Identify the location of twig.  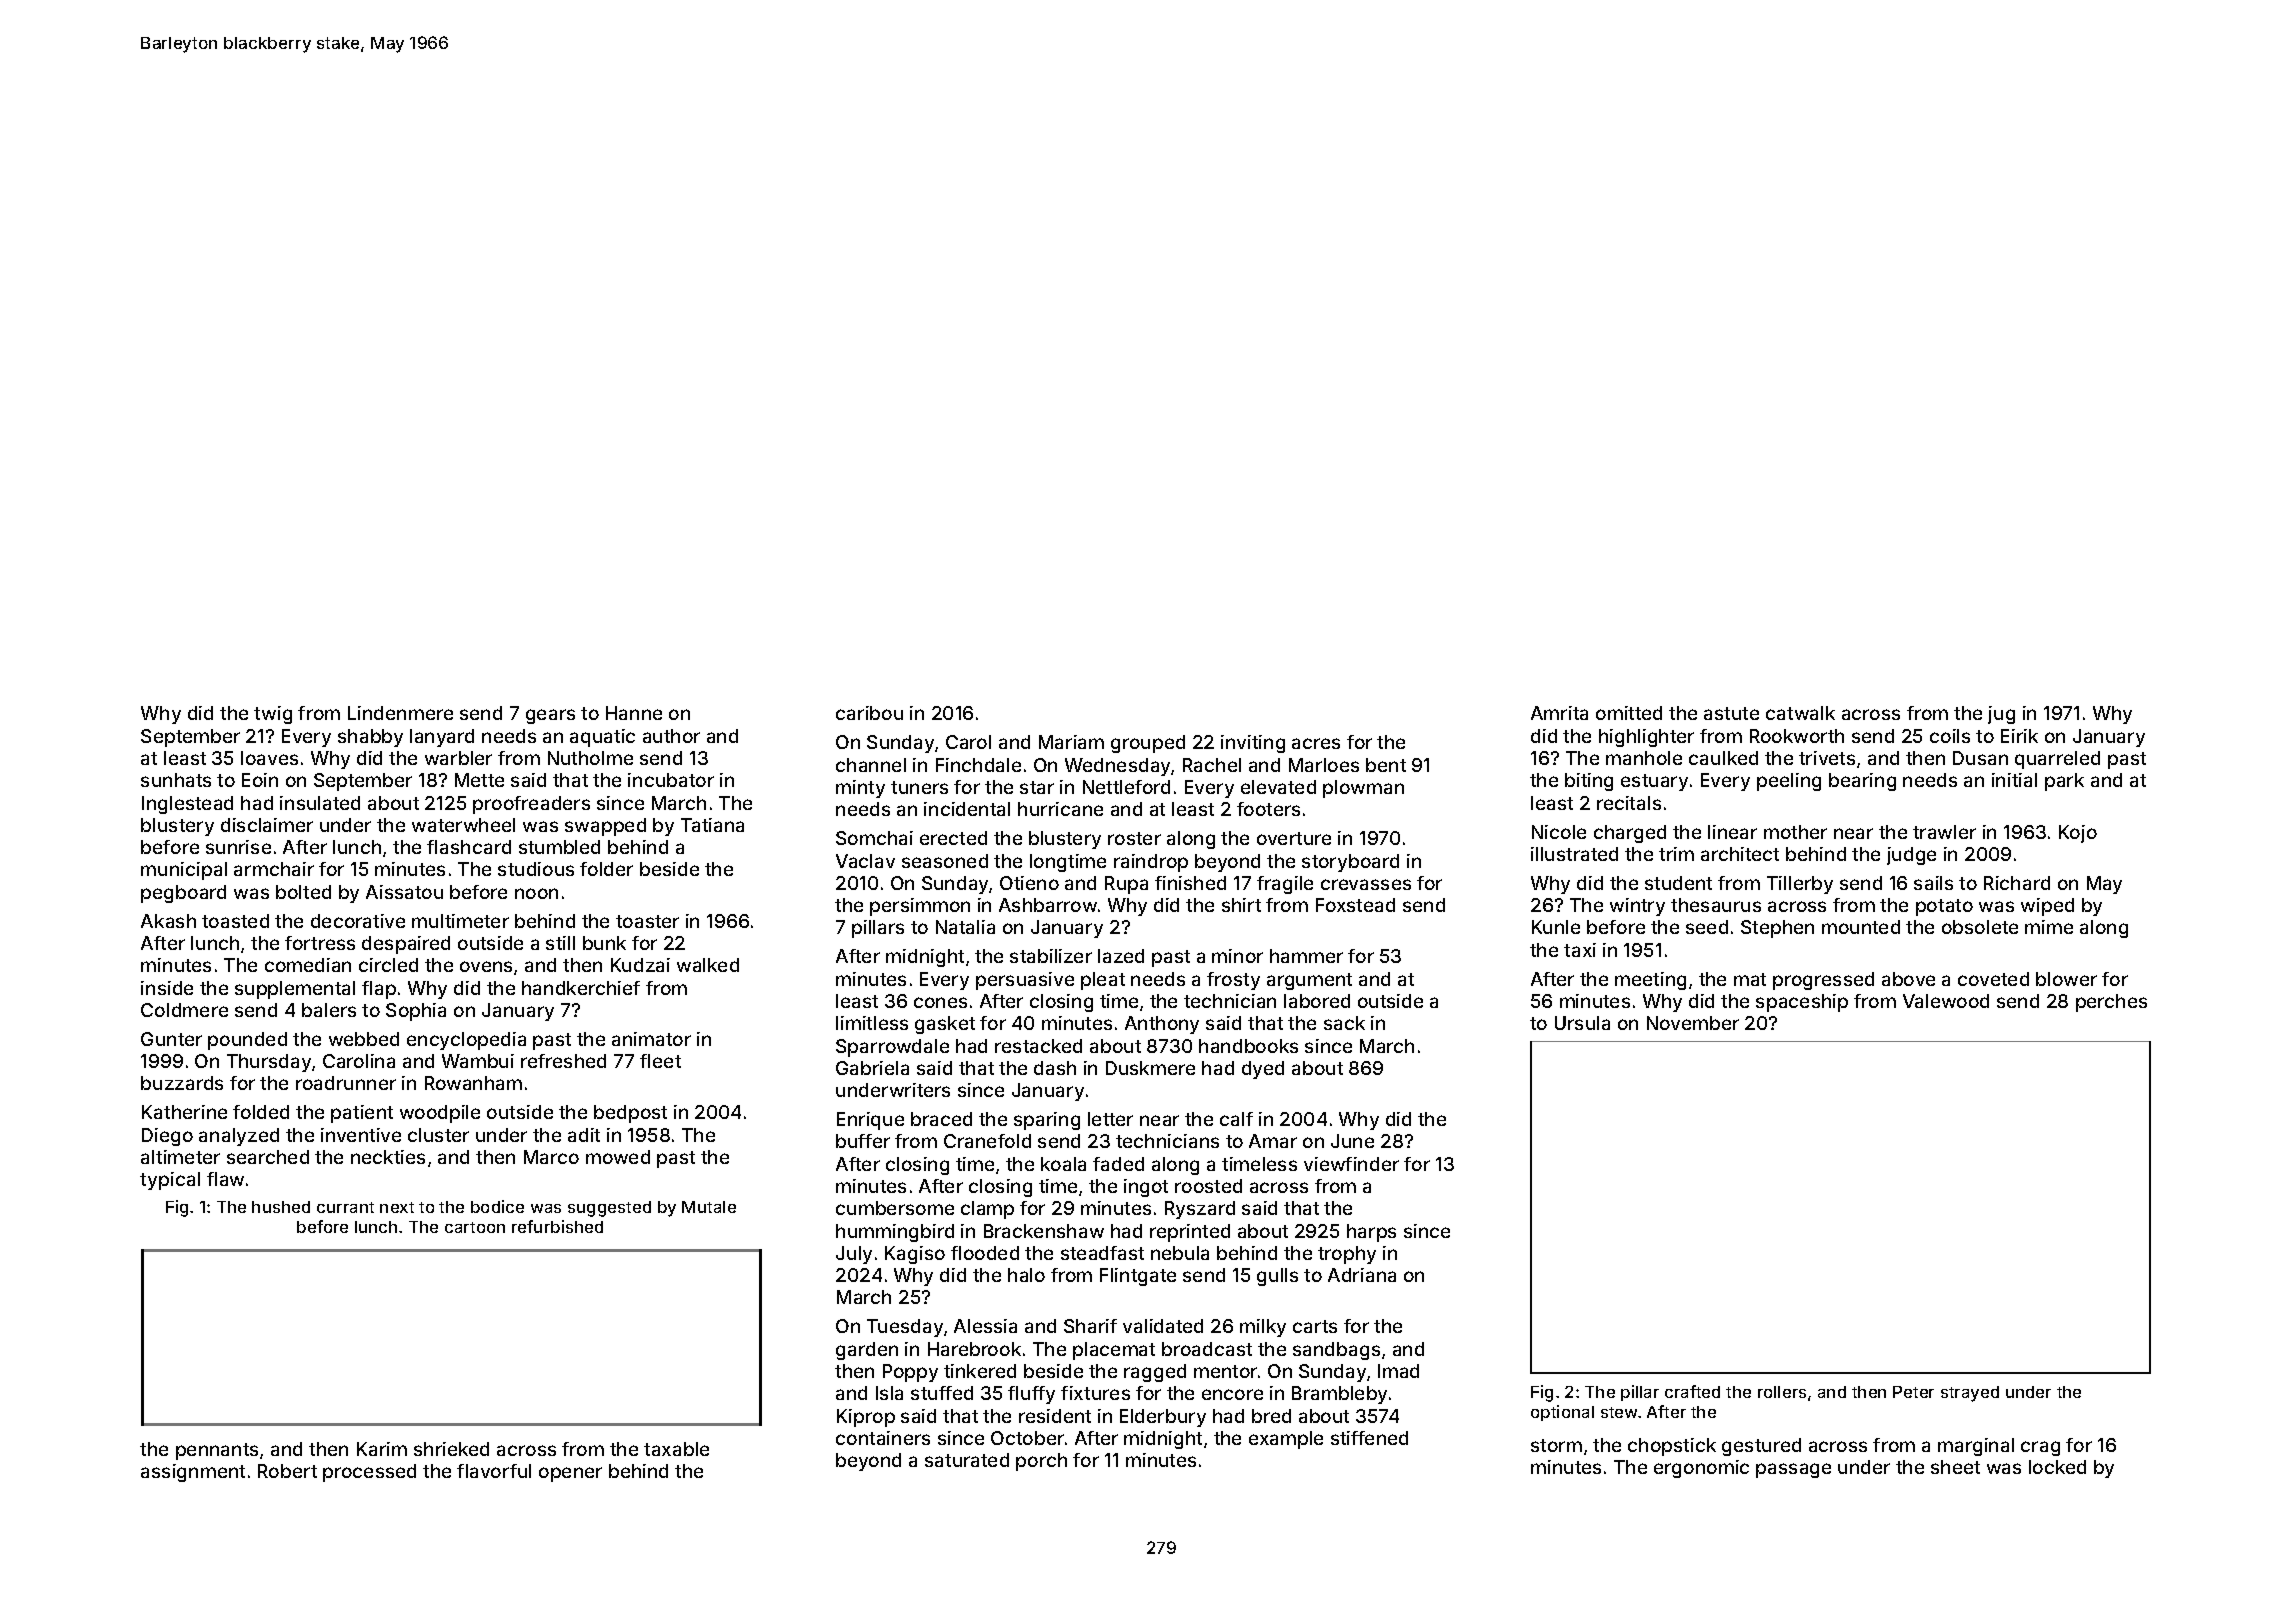
(273, 715).
